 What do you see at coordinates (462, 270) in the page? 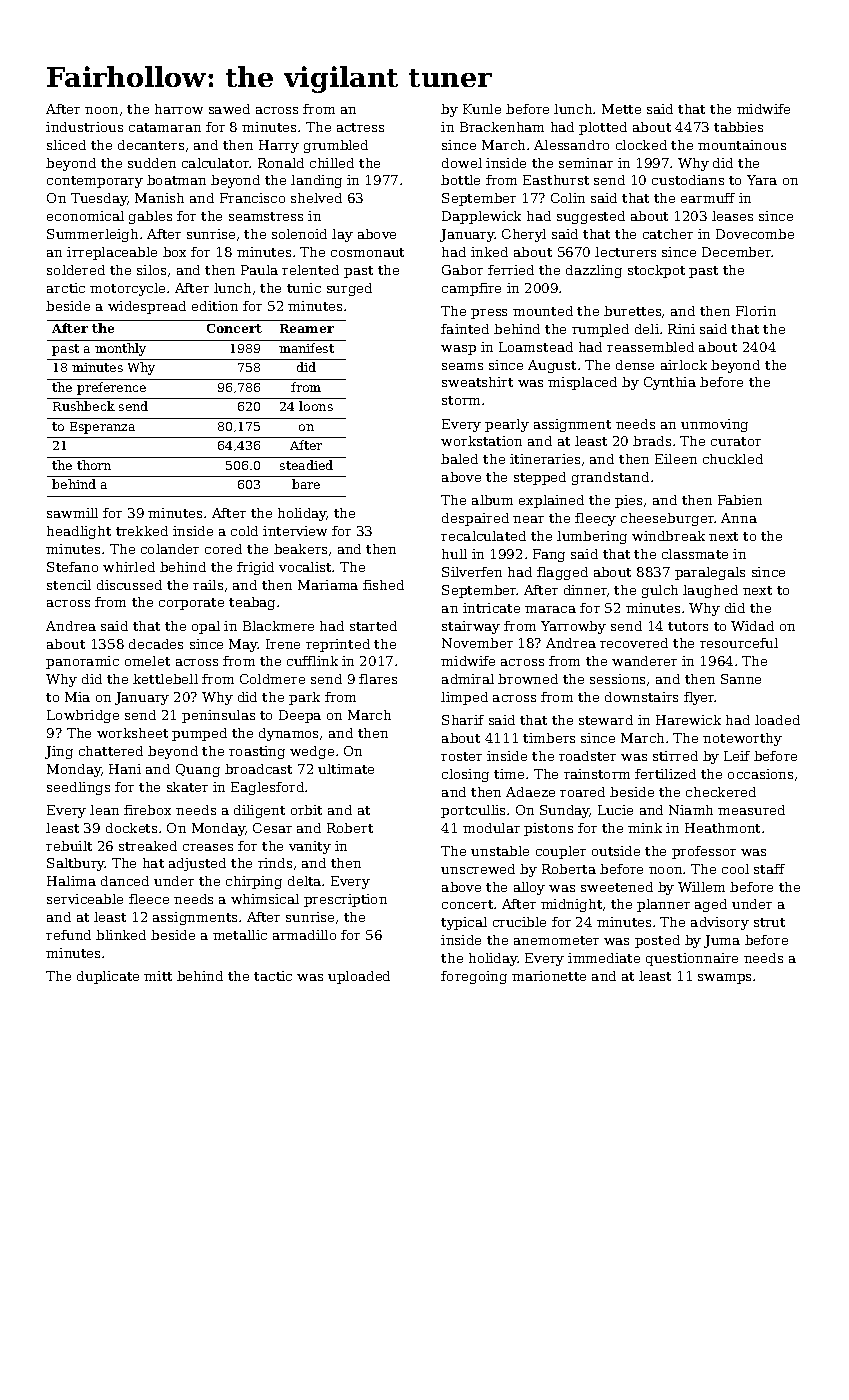
I see `Gabor` at bounding box center [462, 270].
